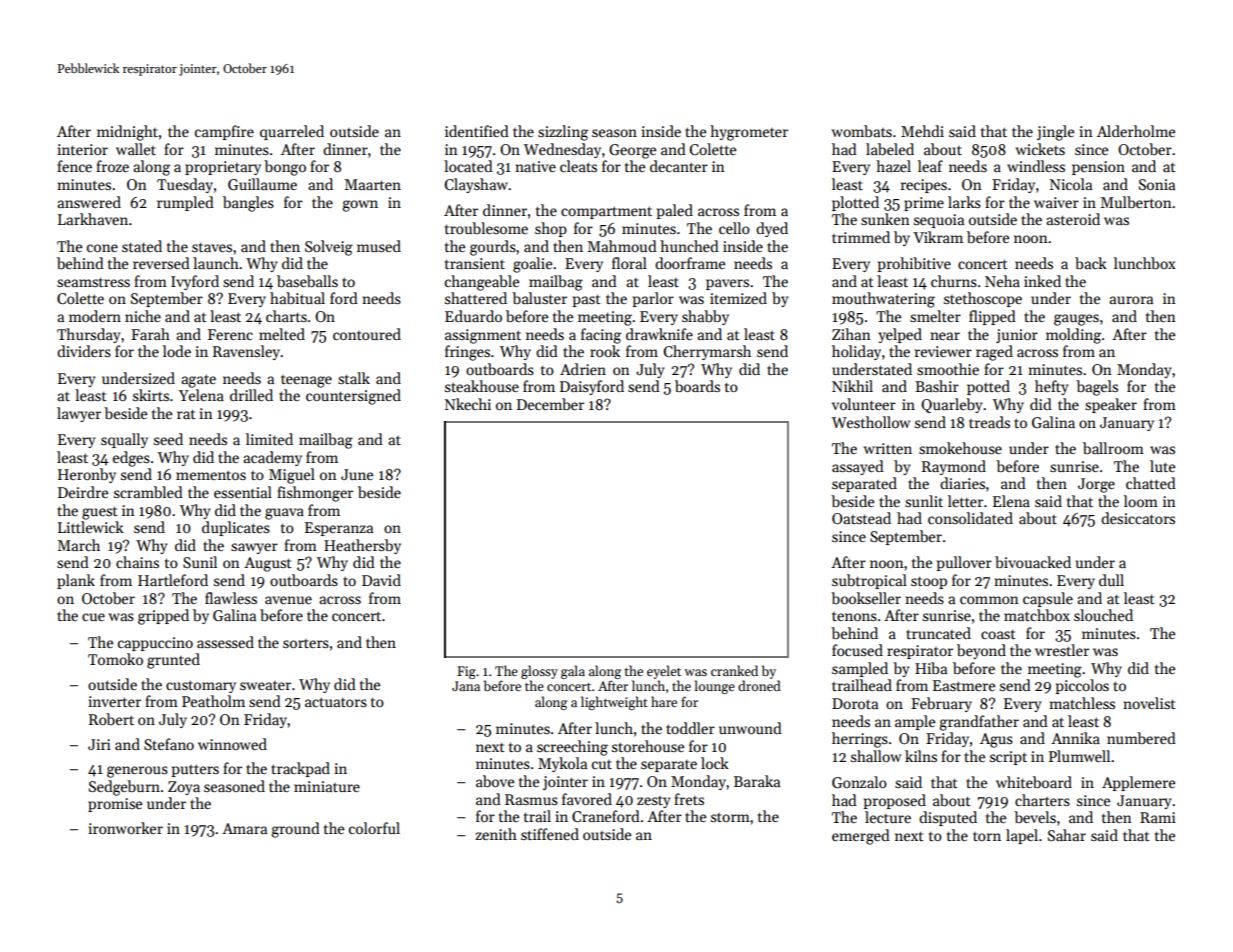 Image resolution: width=1233 pixels, height=952 pixels. What do you see at coordinates (578, 166) in the image?
I see `cleats` at bounding box center [578, 166].
